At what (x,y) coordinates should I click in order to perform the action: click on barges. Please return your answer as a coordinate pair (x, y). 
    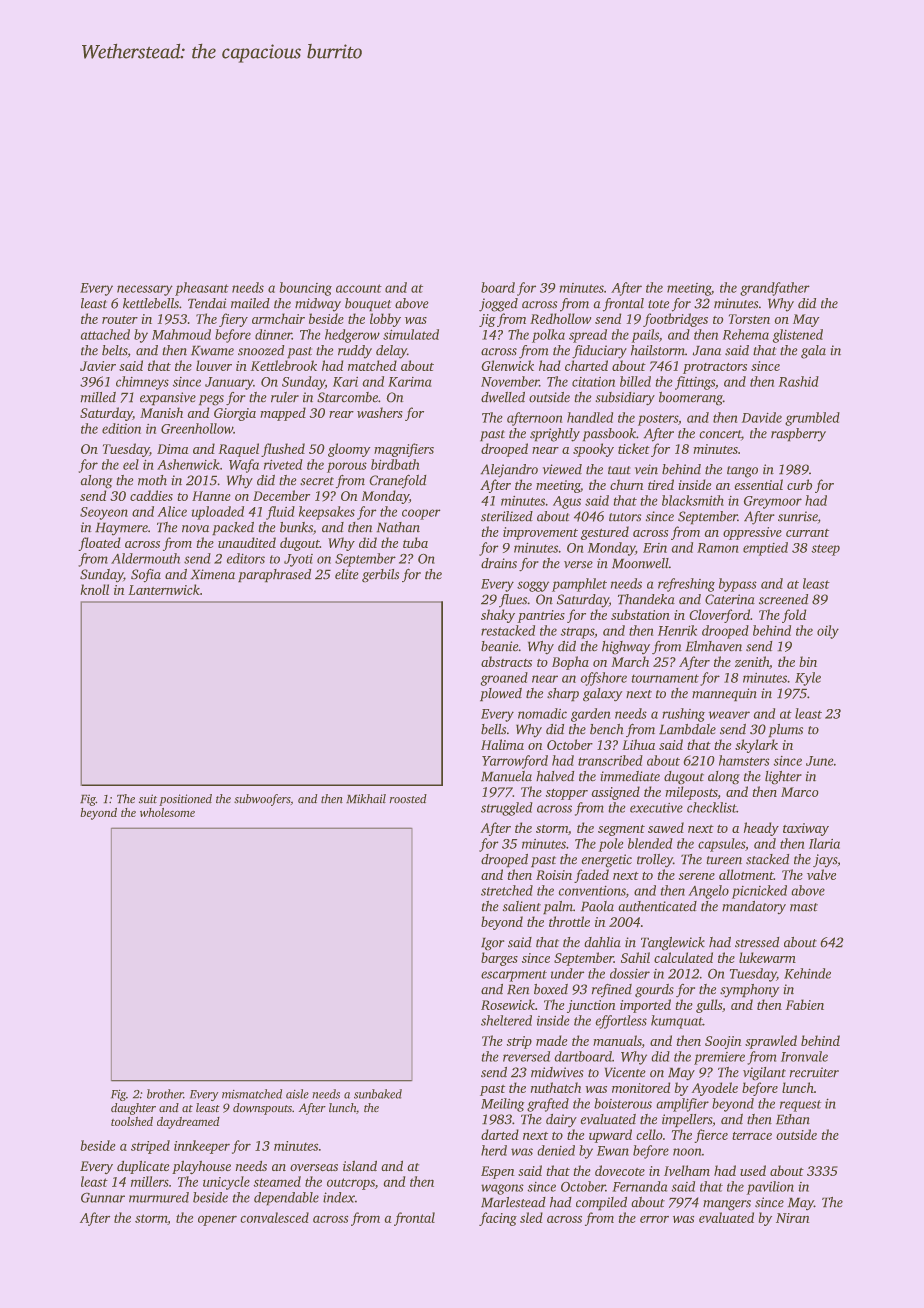
    Looking at the image, I should click on (499, 959).
